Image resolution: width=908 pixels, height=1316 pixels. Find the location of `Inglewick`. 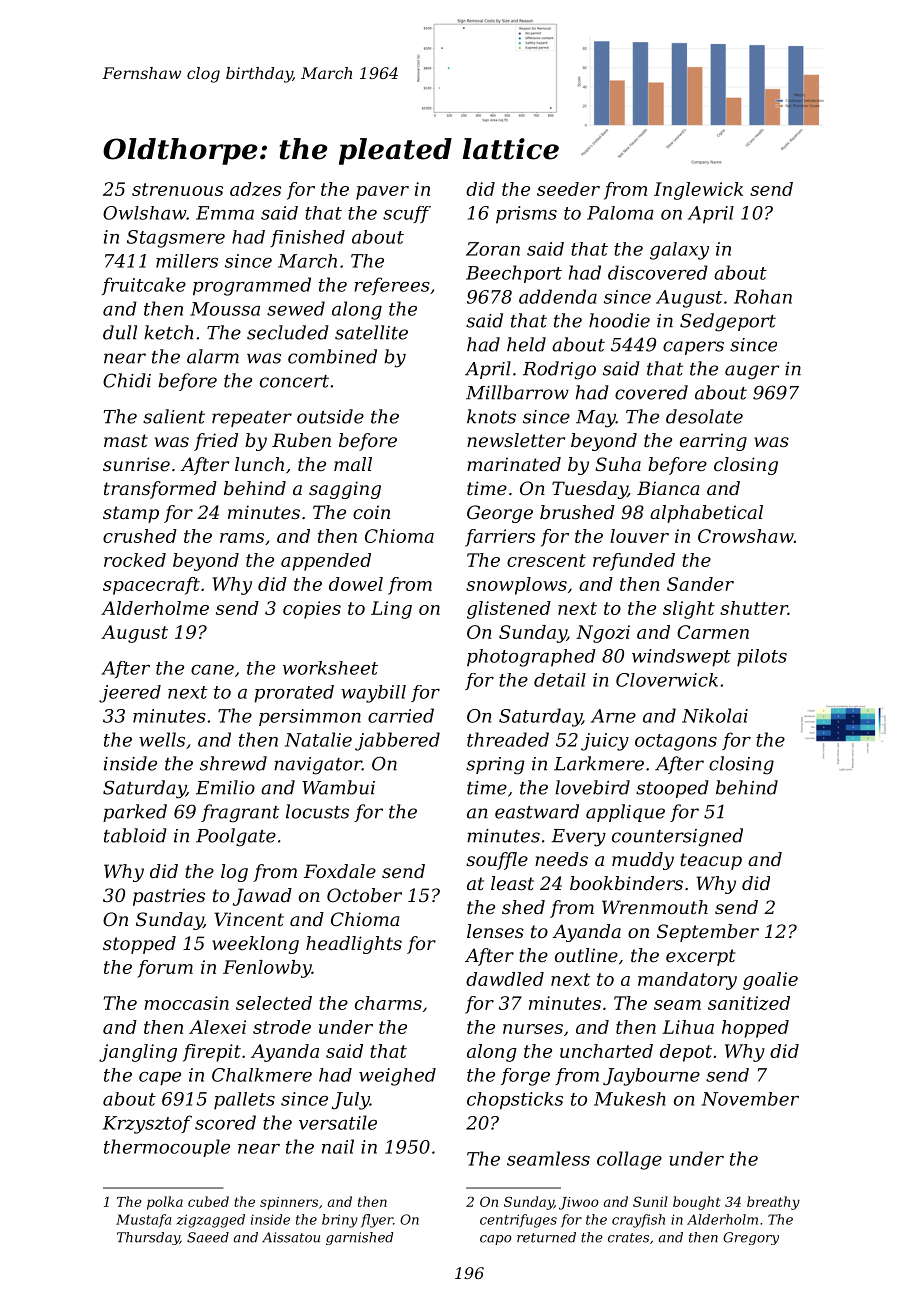

Inglewick is located at coordinates (698, 191).
